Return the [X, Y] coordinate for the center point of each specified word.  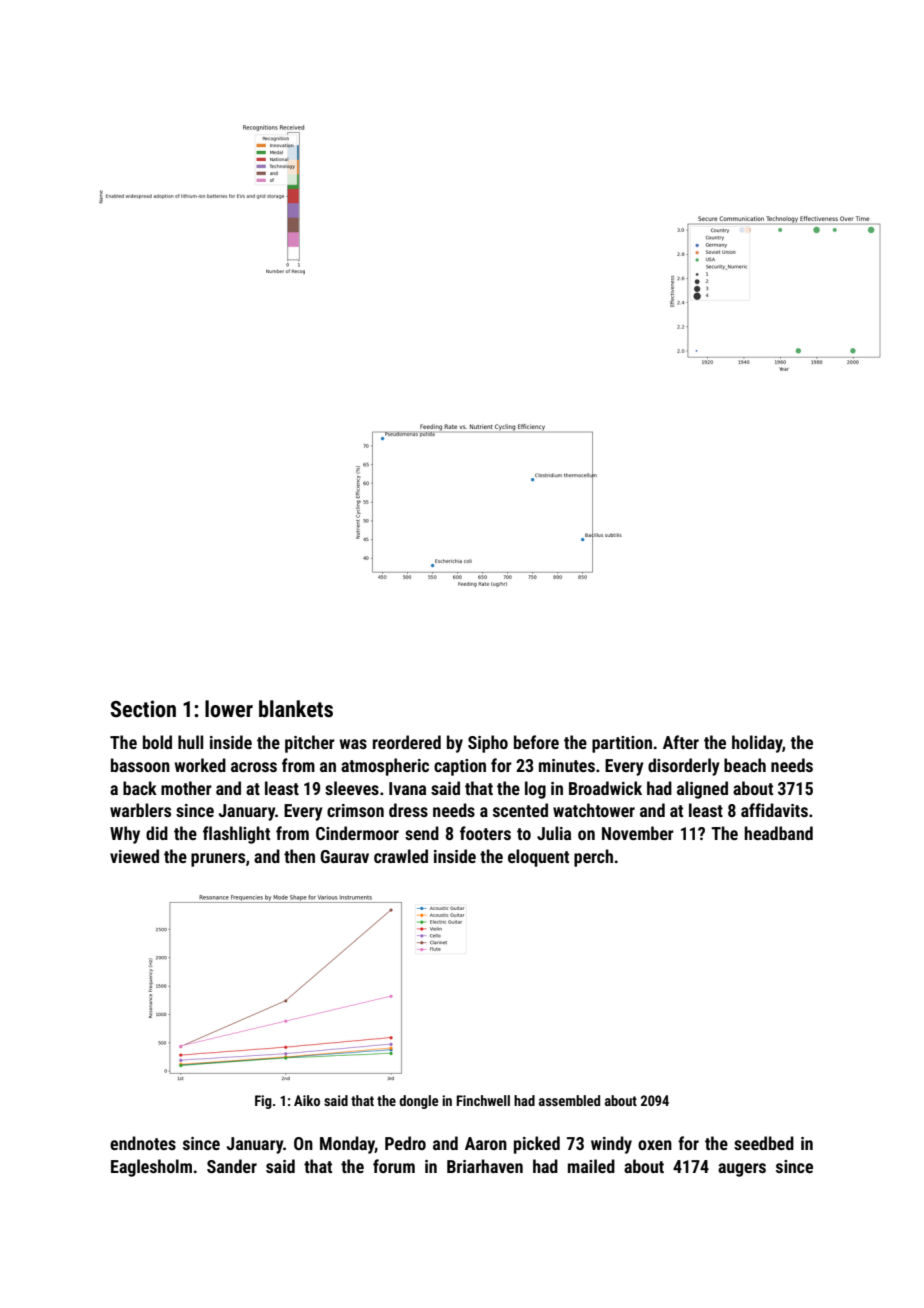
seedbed [764, 1143]
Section [143, 709]
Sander [232, 1166]
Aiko [307, 1100]
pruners [218, 860]
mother [186, 788]
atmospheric [385, 767]
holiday [757, 744]
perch [593, 858]
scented [520, 810]
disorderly [684, 767]
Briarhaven [485, 1166]
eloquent [538, 858]
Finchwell [483, 1100]
